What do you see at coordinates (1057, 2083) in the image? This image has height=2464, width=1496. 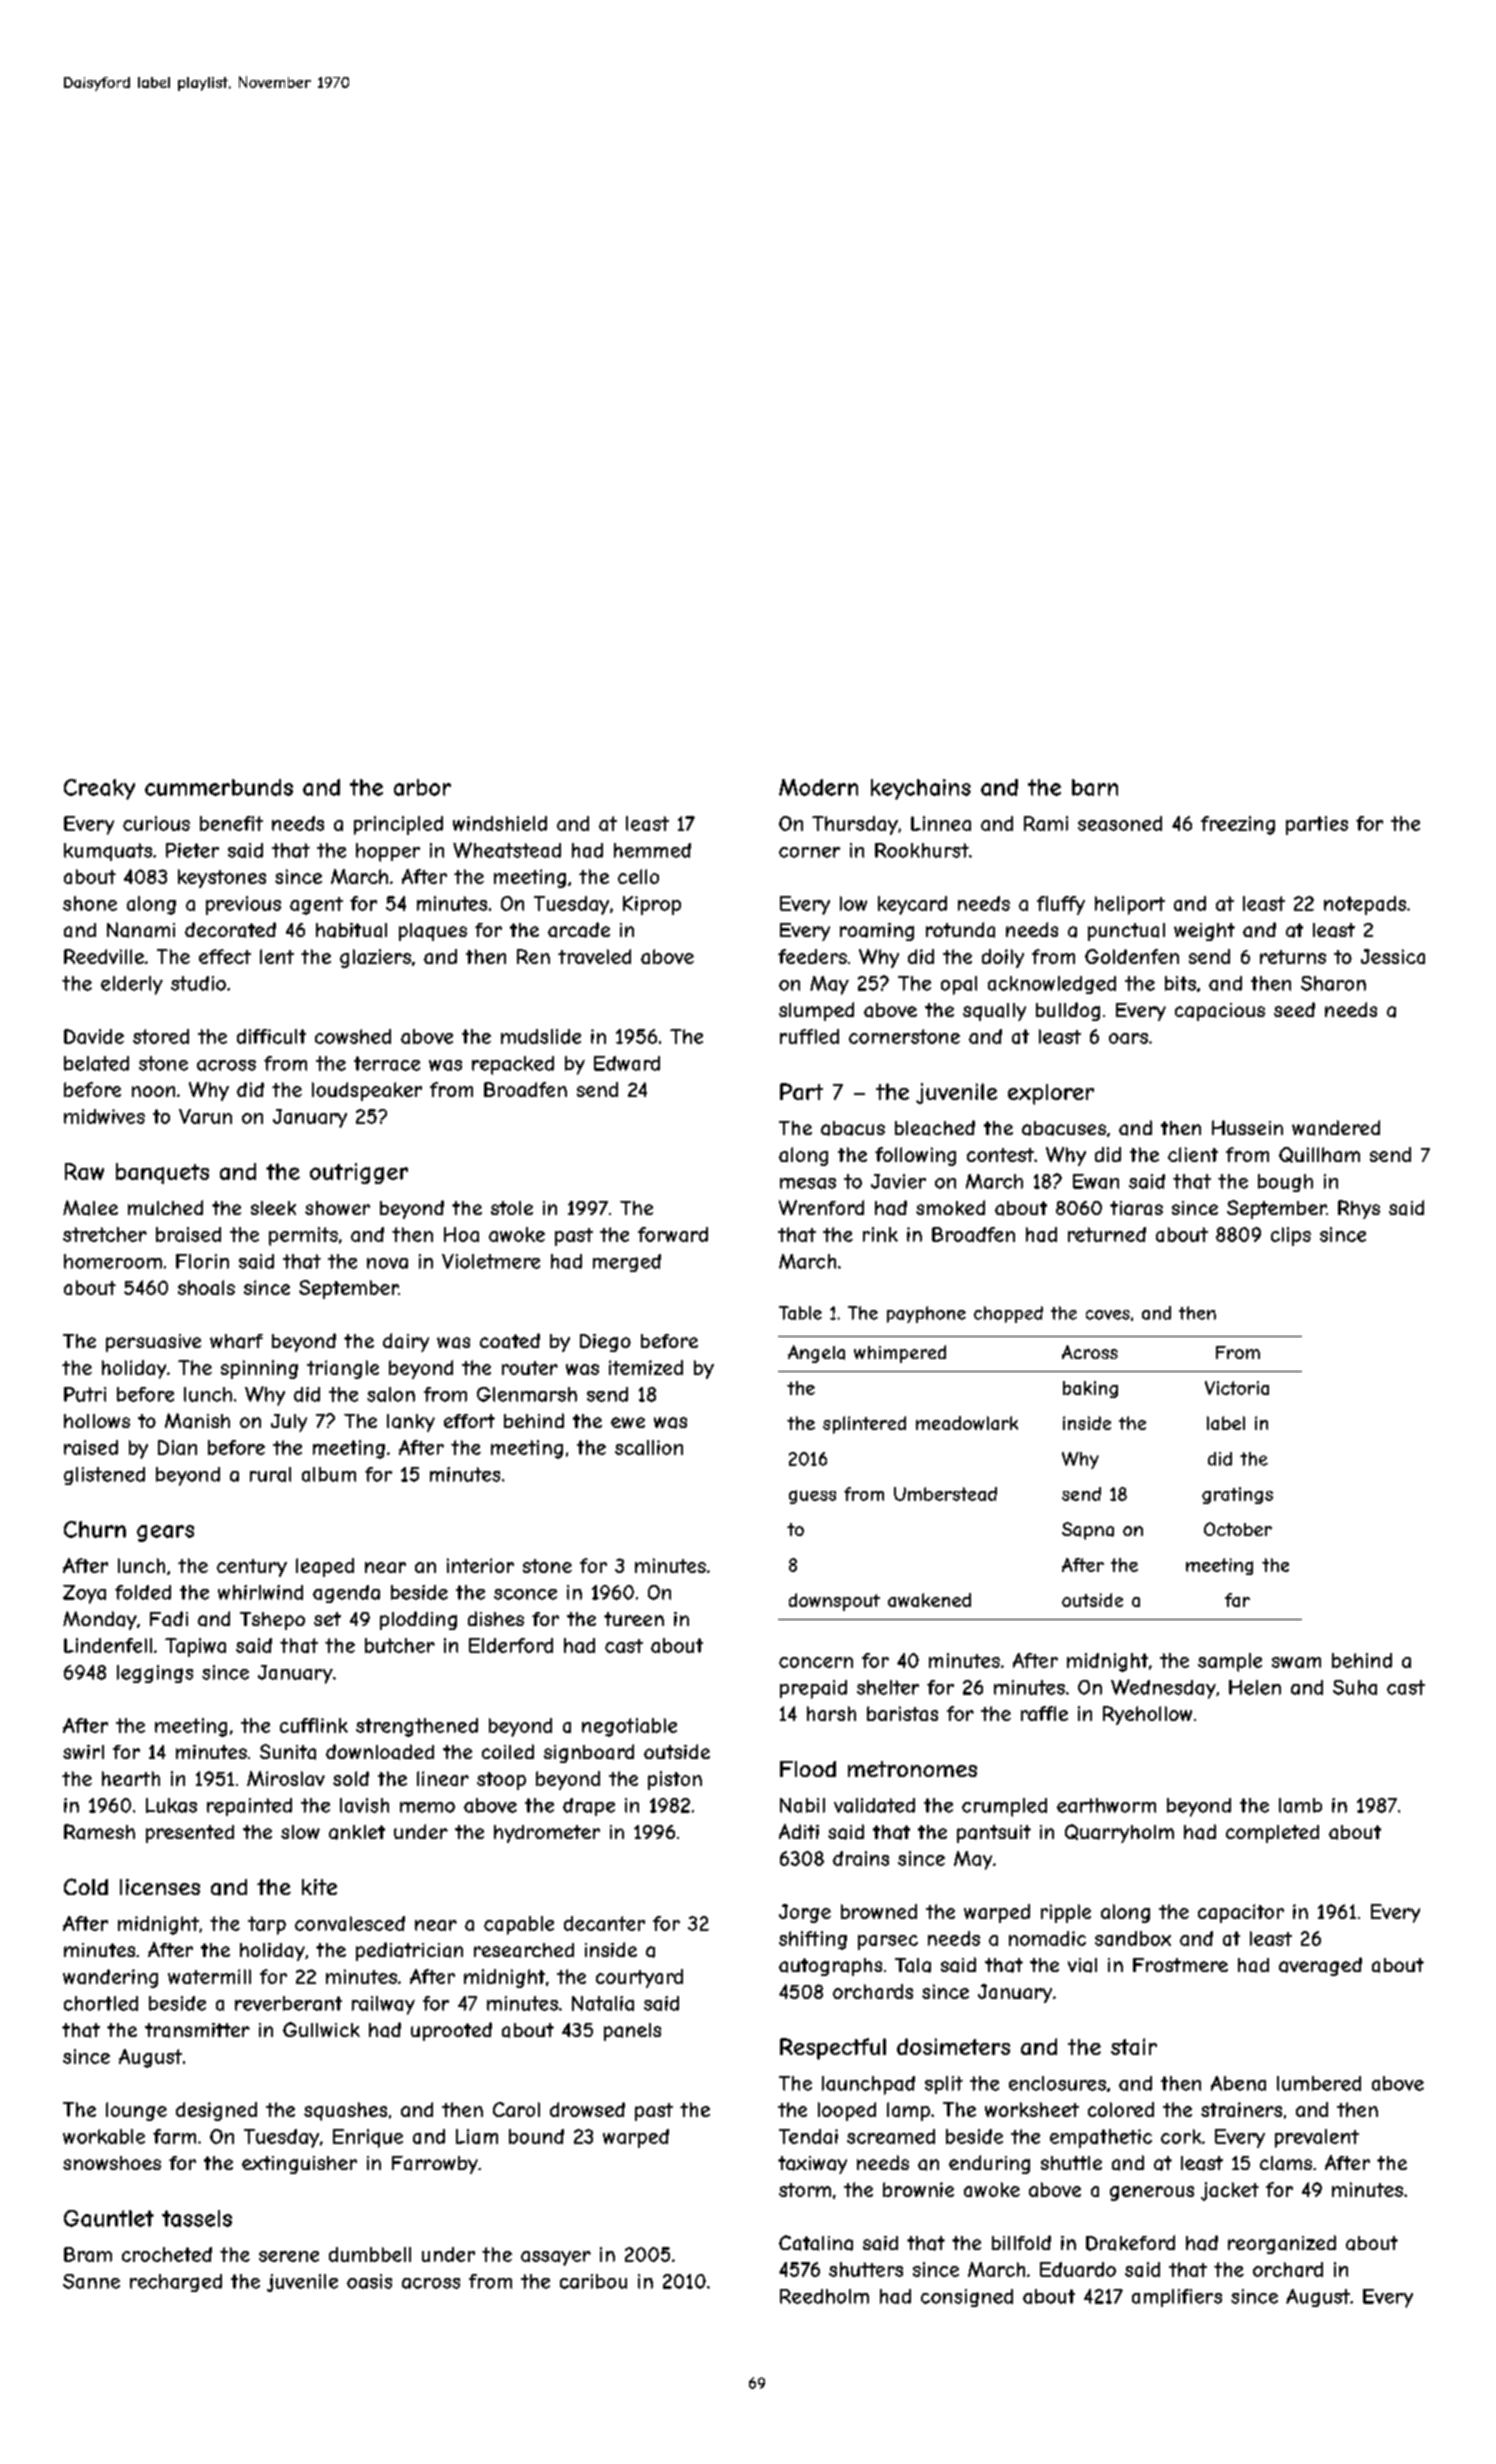 I see `enclosures` at bounding box center [1057, 2083].
